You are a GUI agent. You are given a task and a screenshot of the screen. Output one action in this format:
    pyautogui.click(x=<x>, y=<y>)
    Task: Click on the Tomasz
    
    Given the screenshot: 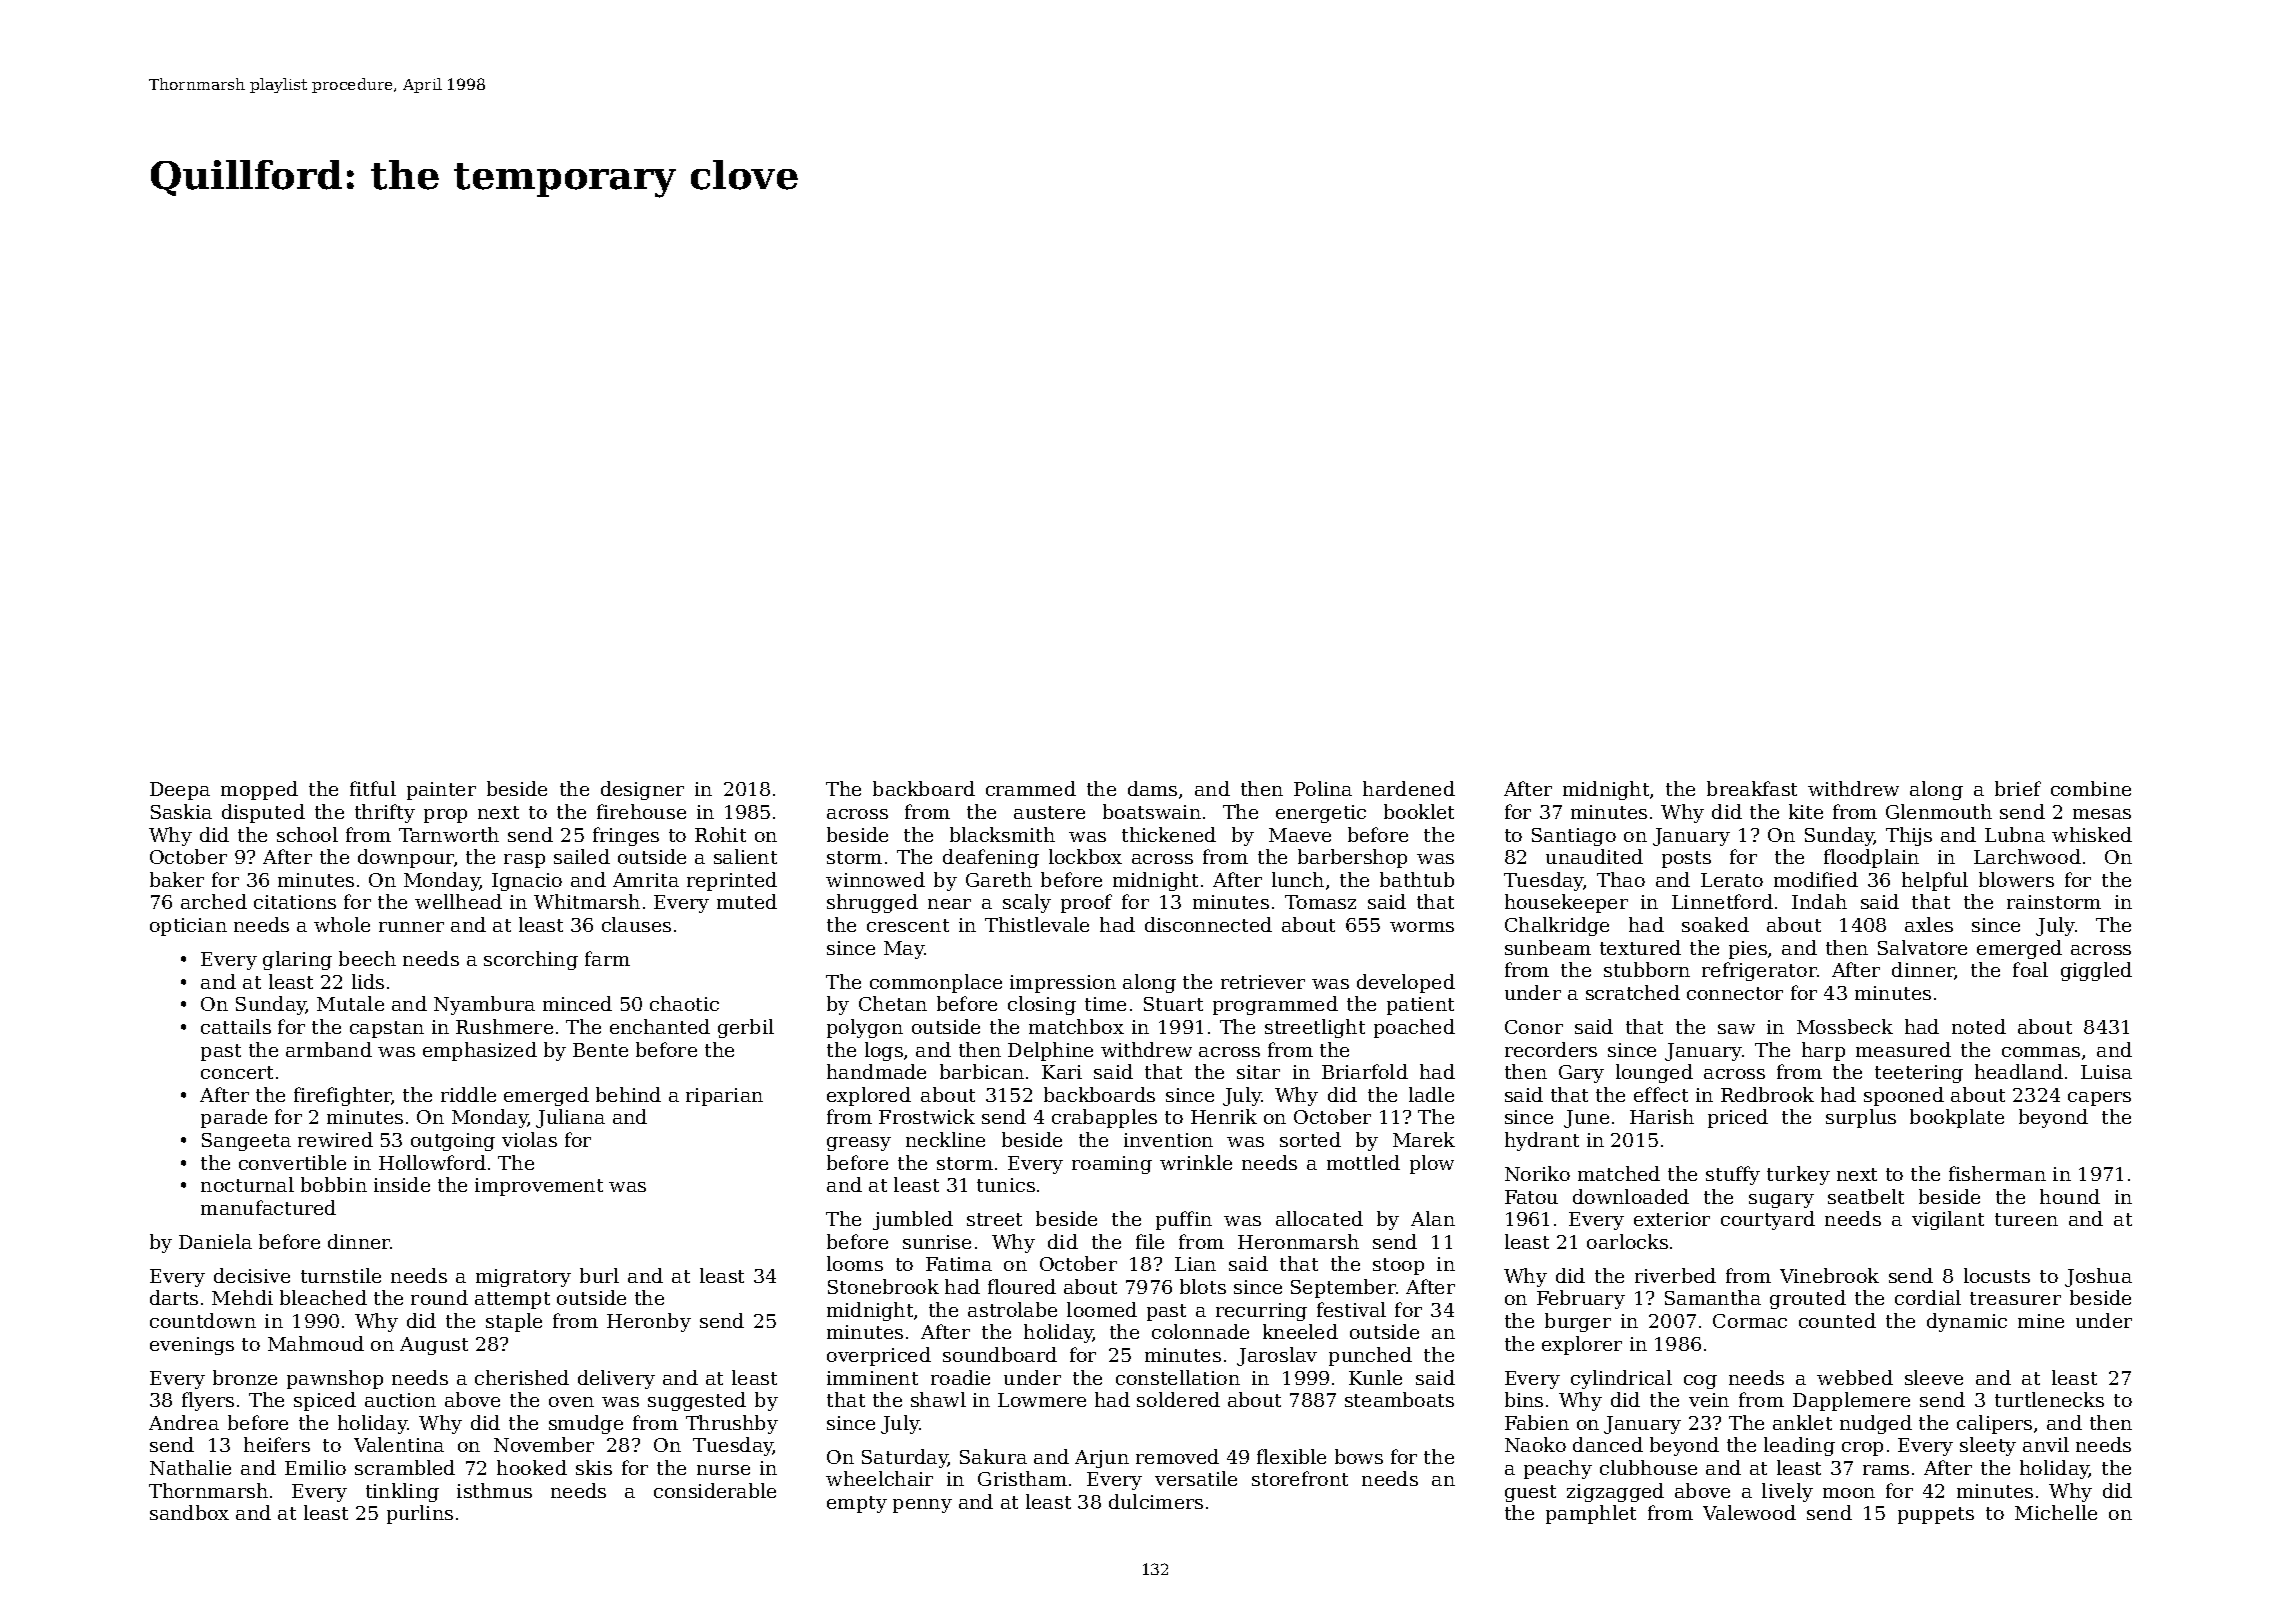 What is the action you would take?
    pyautogui.click(x=1320, y=902)
